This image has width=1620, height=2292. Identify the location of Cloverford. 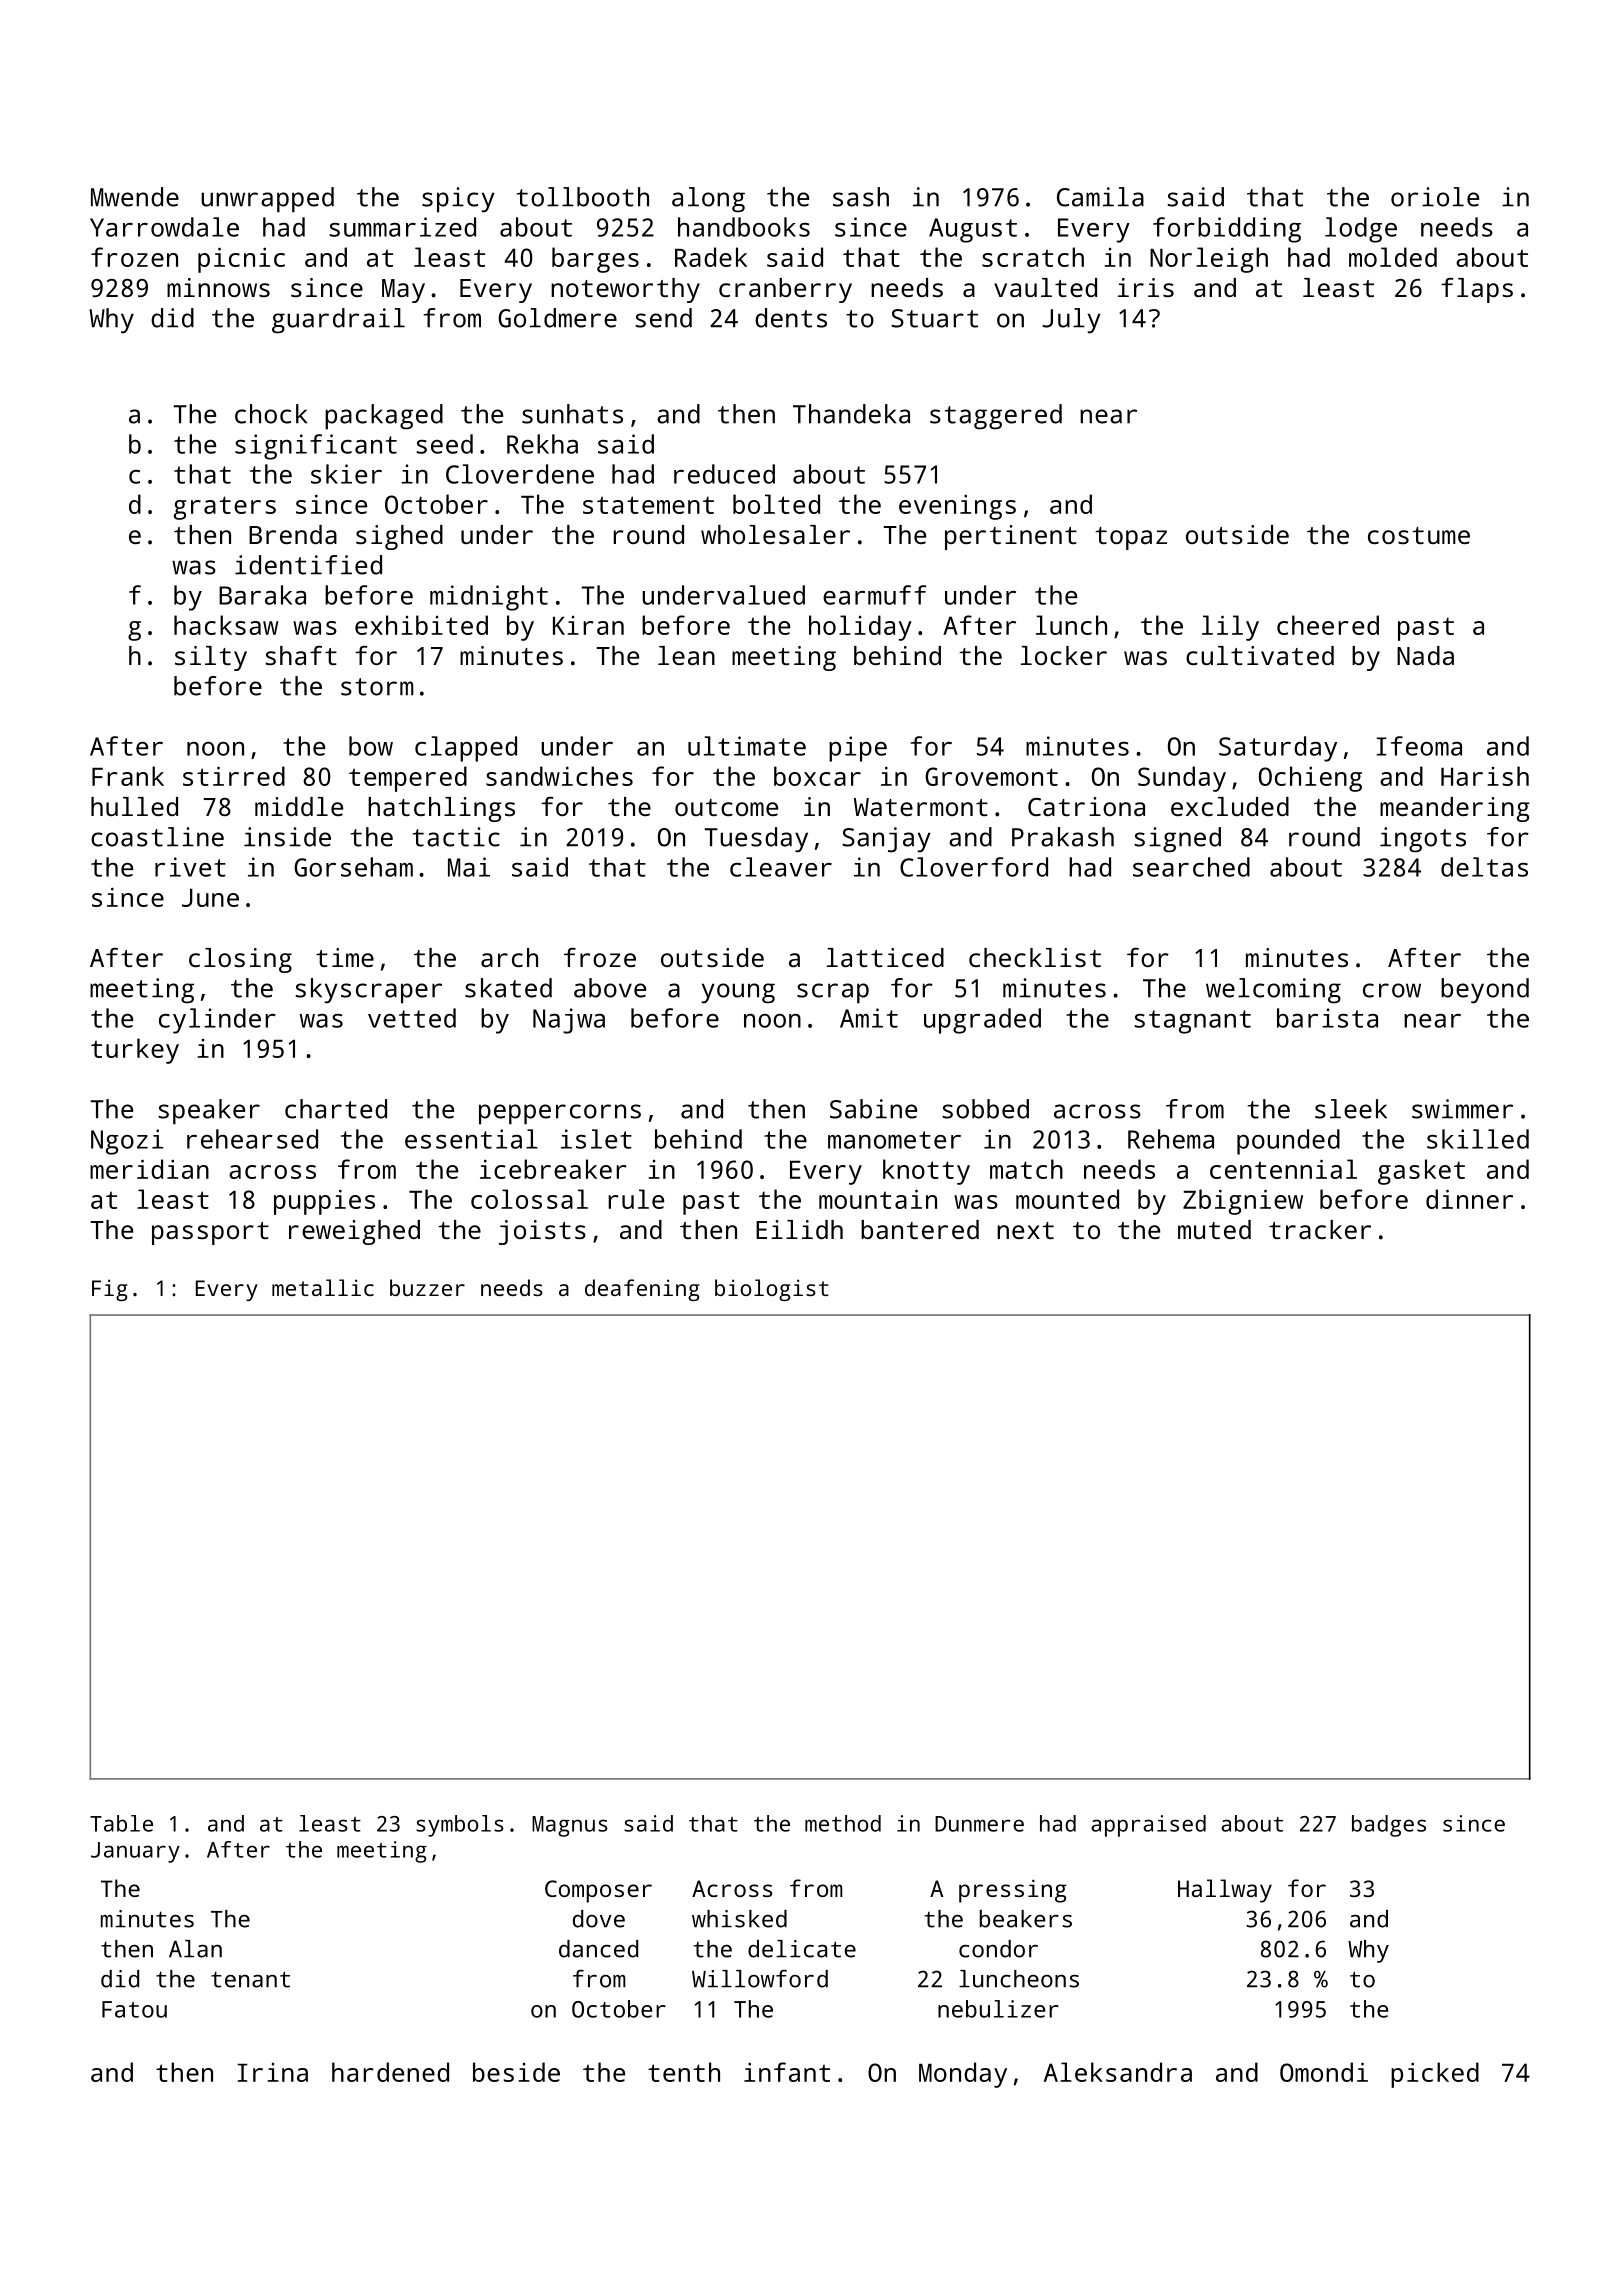
(974, 867).
